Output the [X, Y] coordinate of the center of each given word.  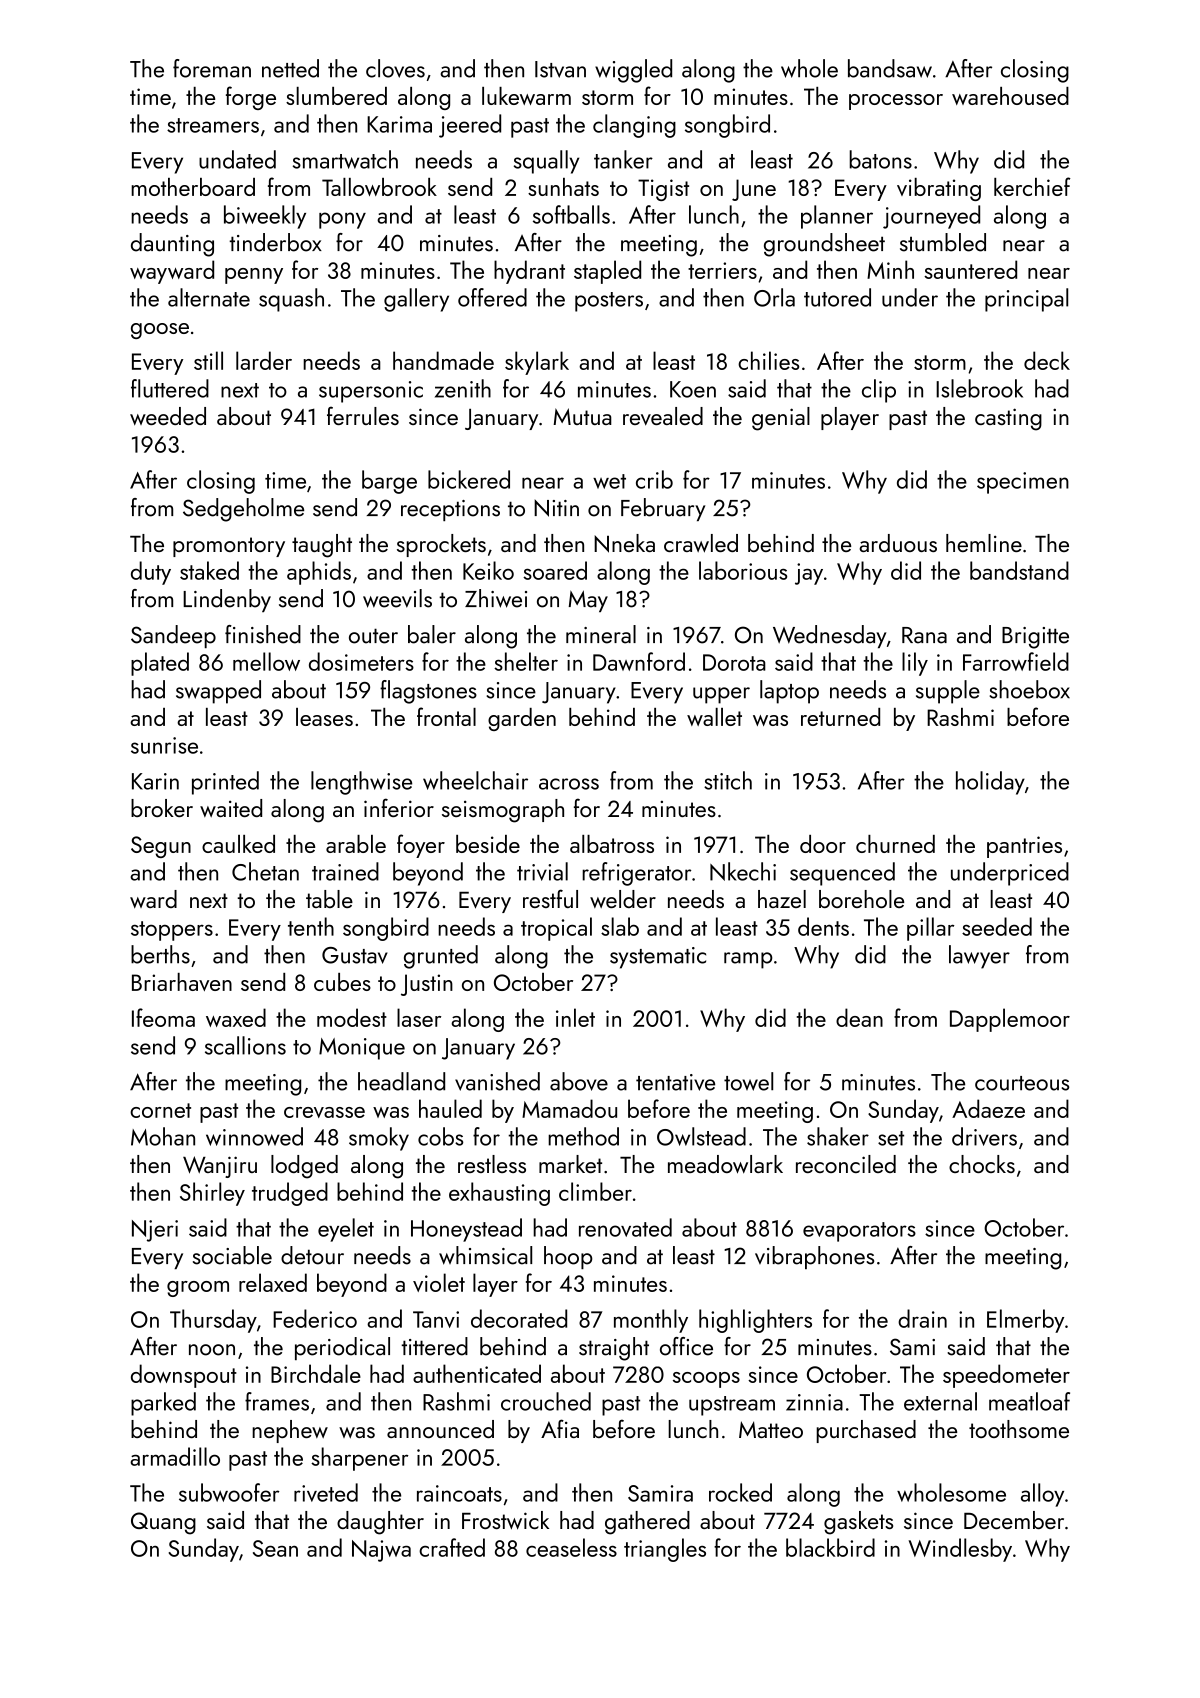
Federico [315, 1318]
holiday [990, 783]
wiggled [633, 71]
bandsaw [890, 68]
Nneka [624, 543]
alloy [1042, 1495]
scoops [706, 1380]
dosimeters [361, 661]
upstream [732, 1406]
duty [151, 573]
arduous [898, 543]
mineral [601, 634]
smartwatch [345, 159]
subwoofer [229, 1492]
